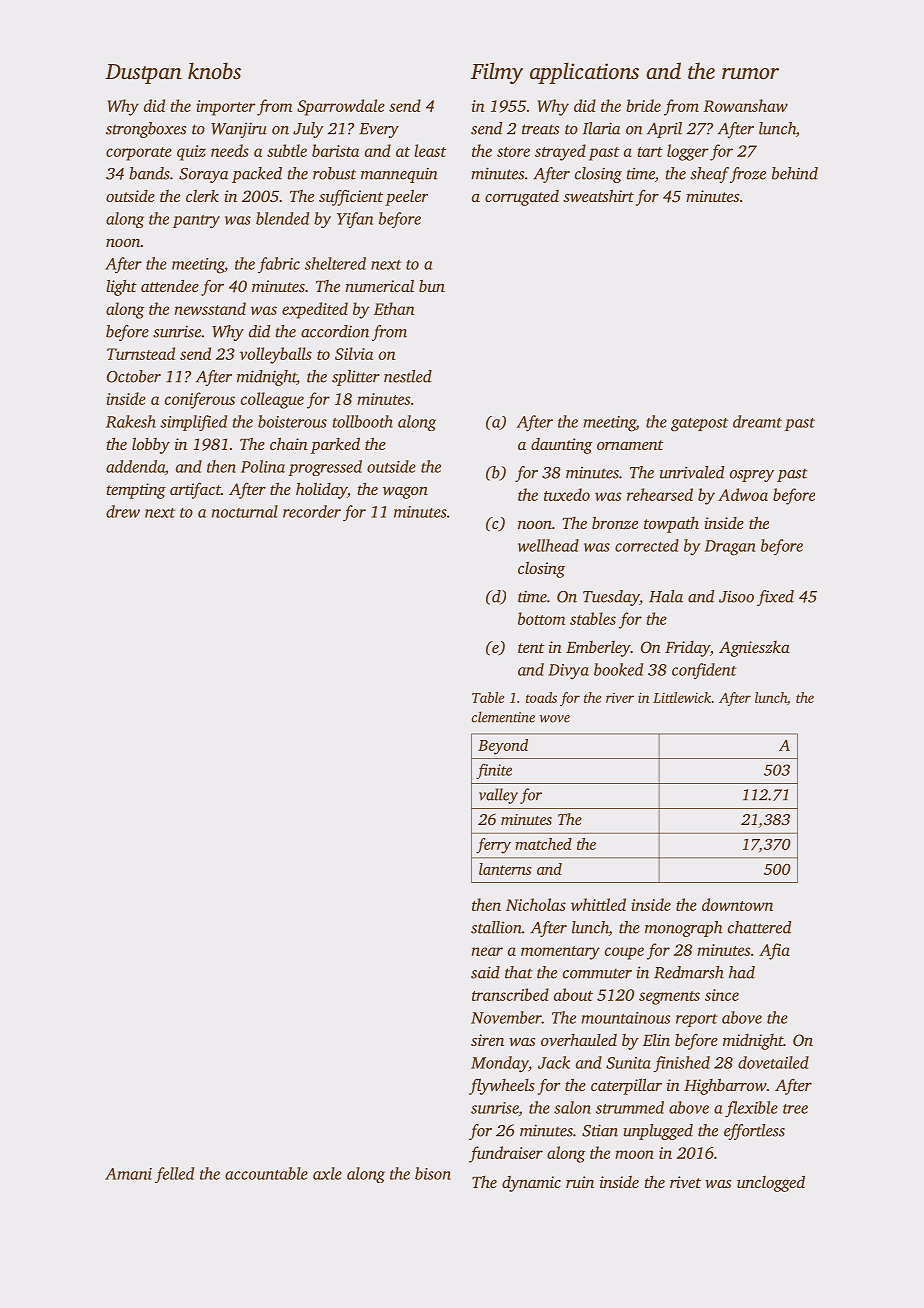 This image has height=1308, width=924. Describe the element at coordinates (494, 771) in the image. I see `finite` at that location.
